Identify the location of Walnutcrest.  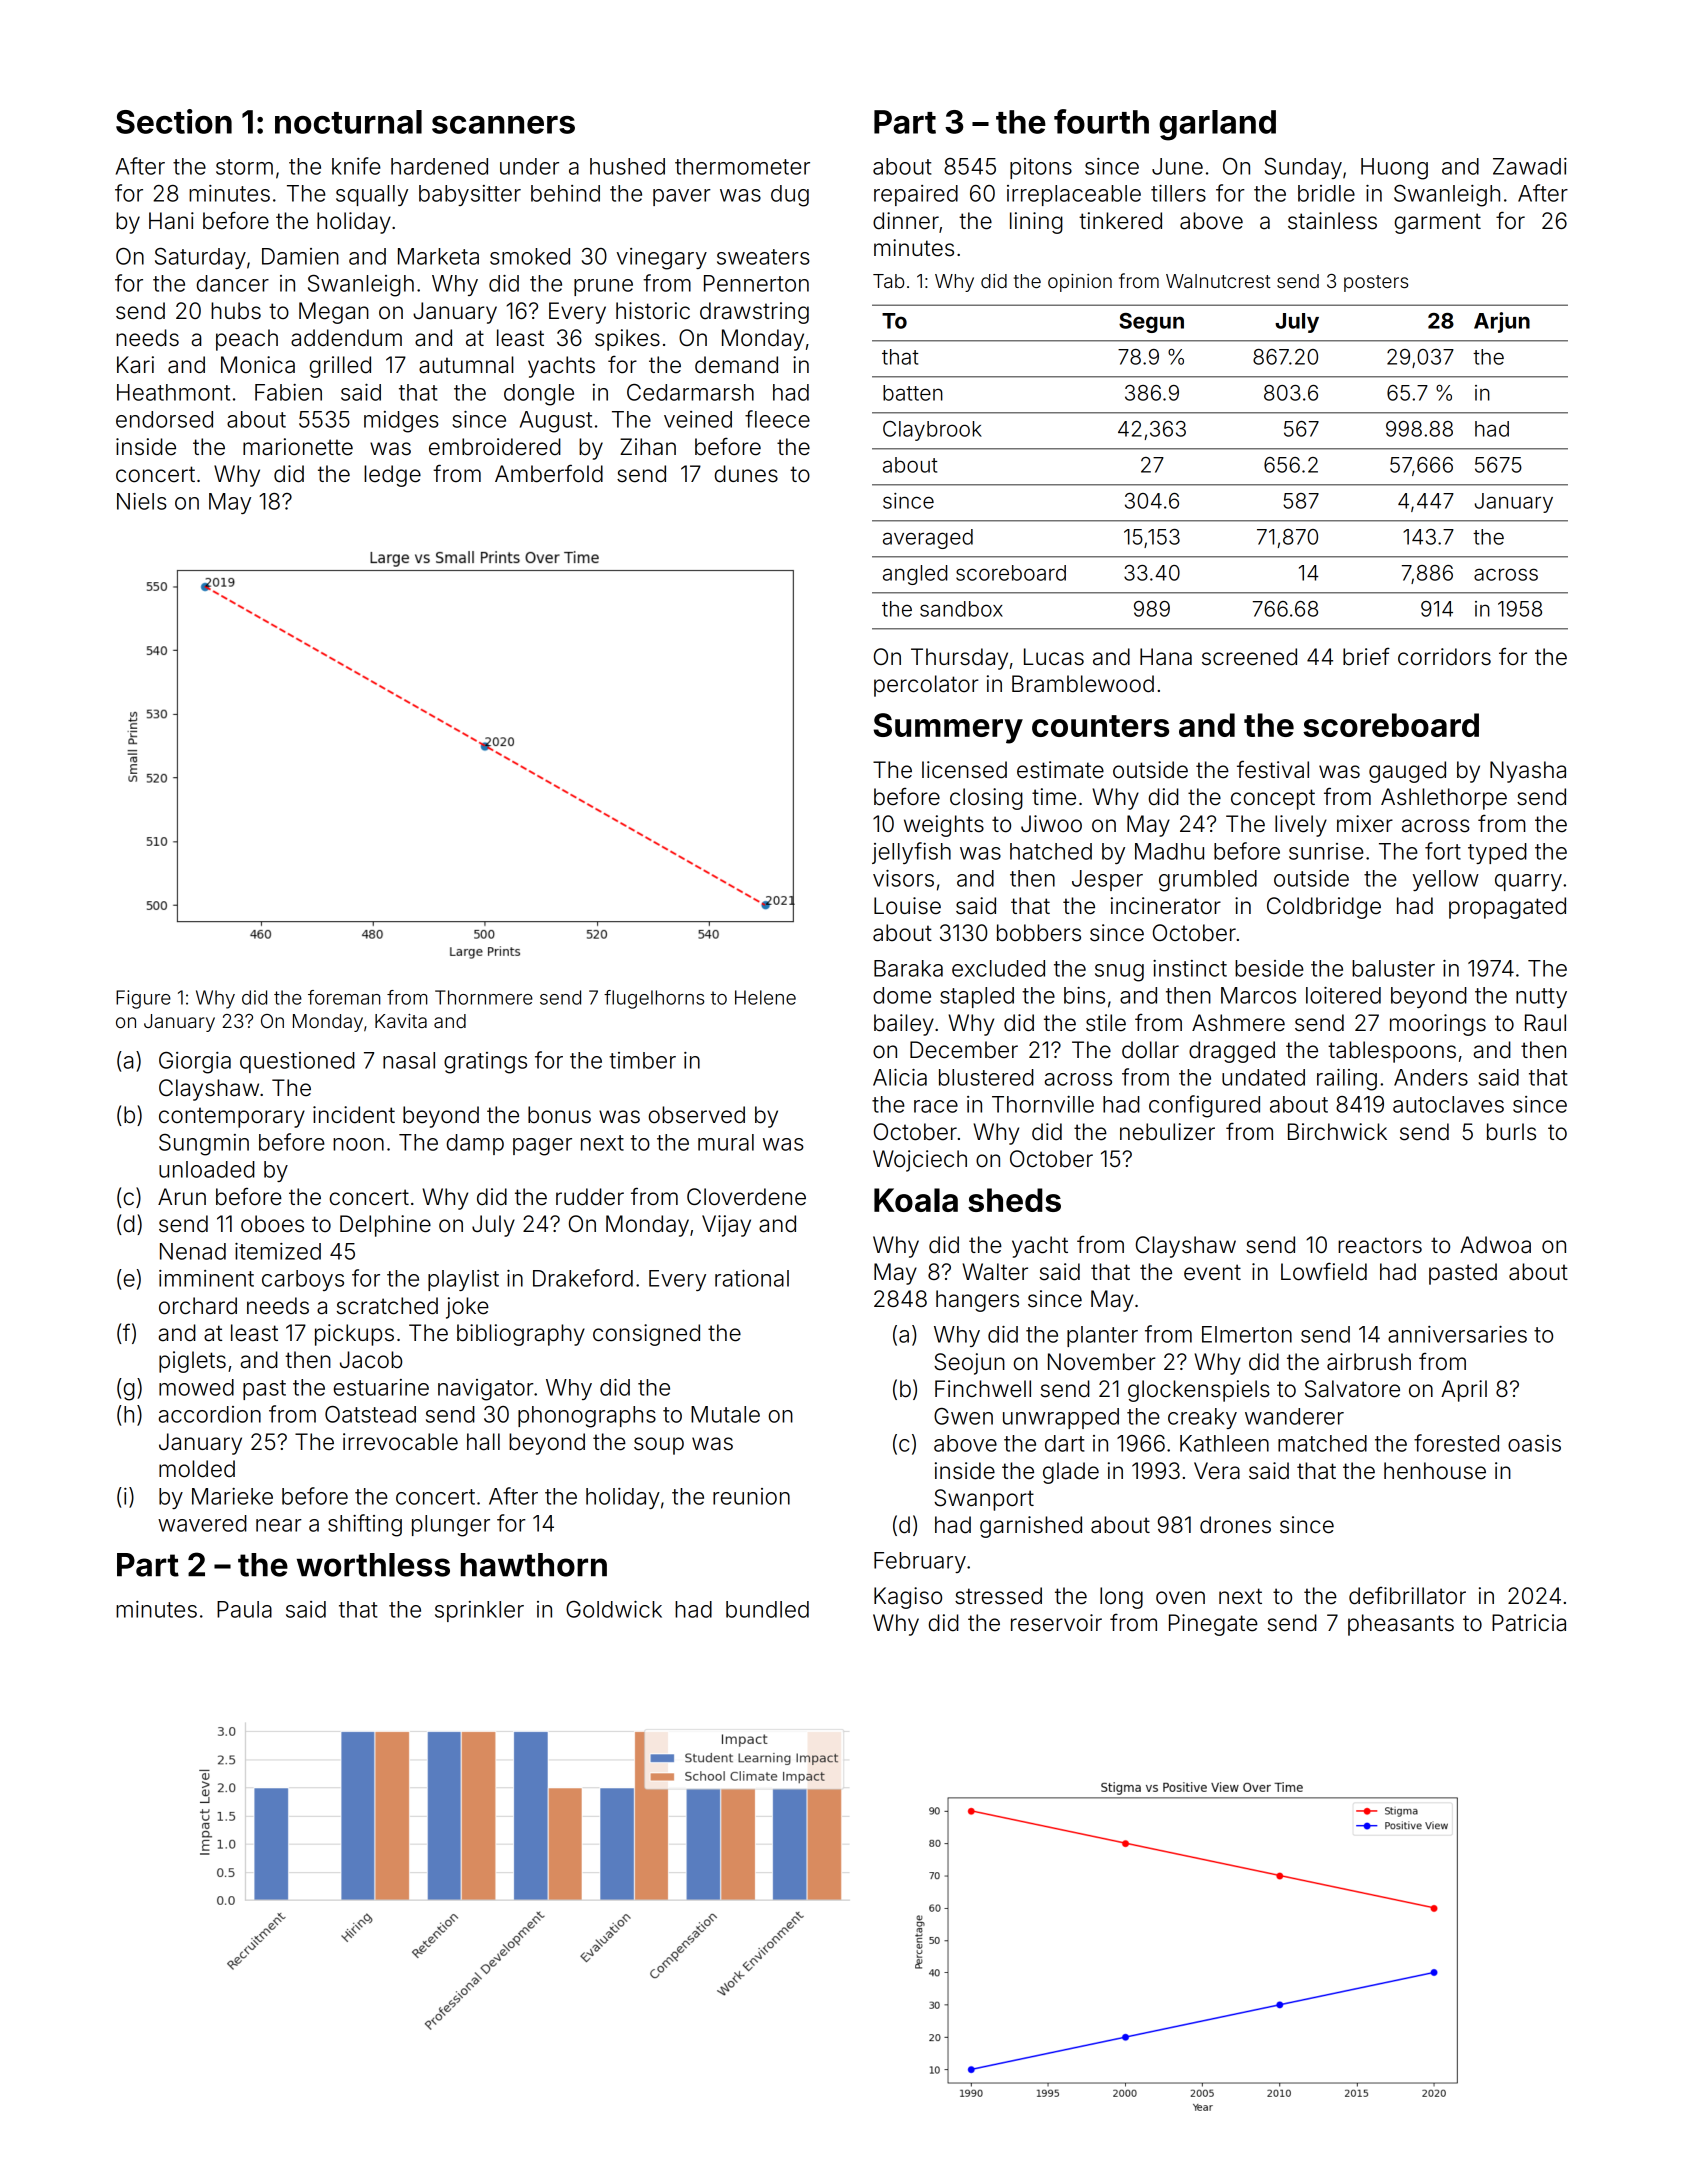
(1218, 281).
